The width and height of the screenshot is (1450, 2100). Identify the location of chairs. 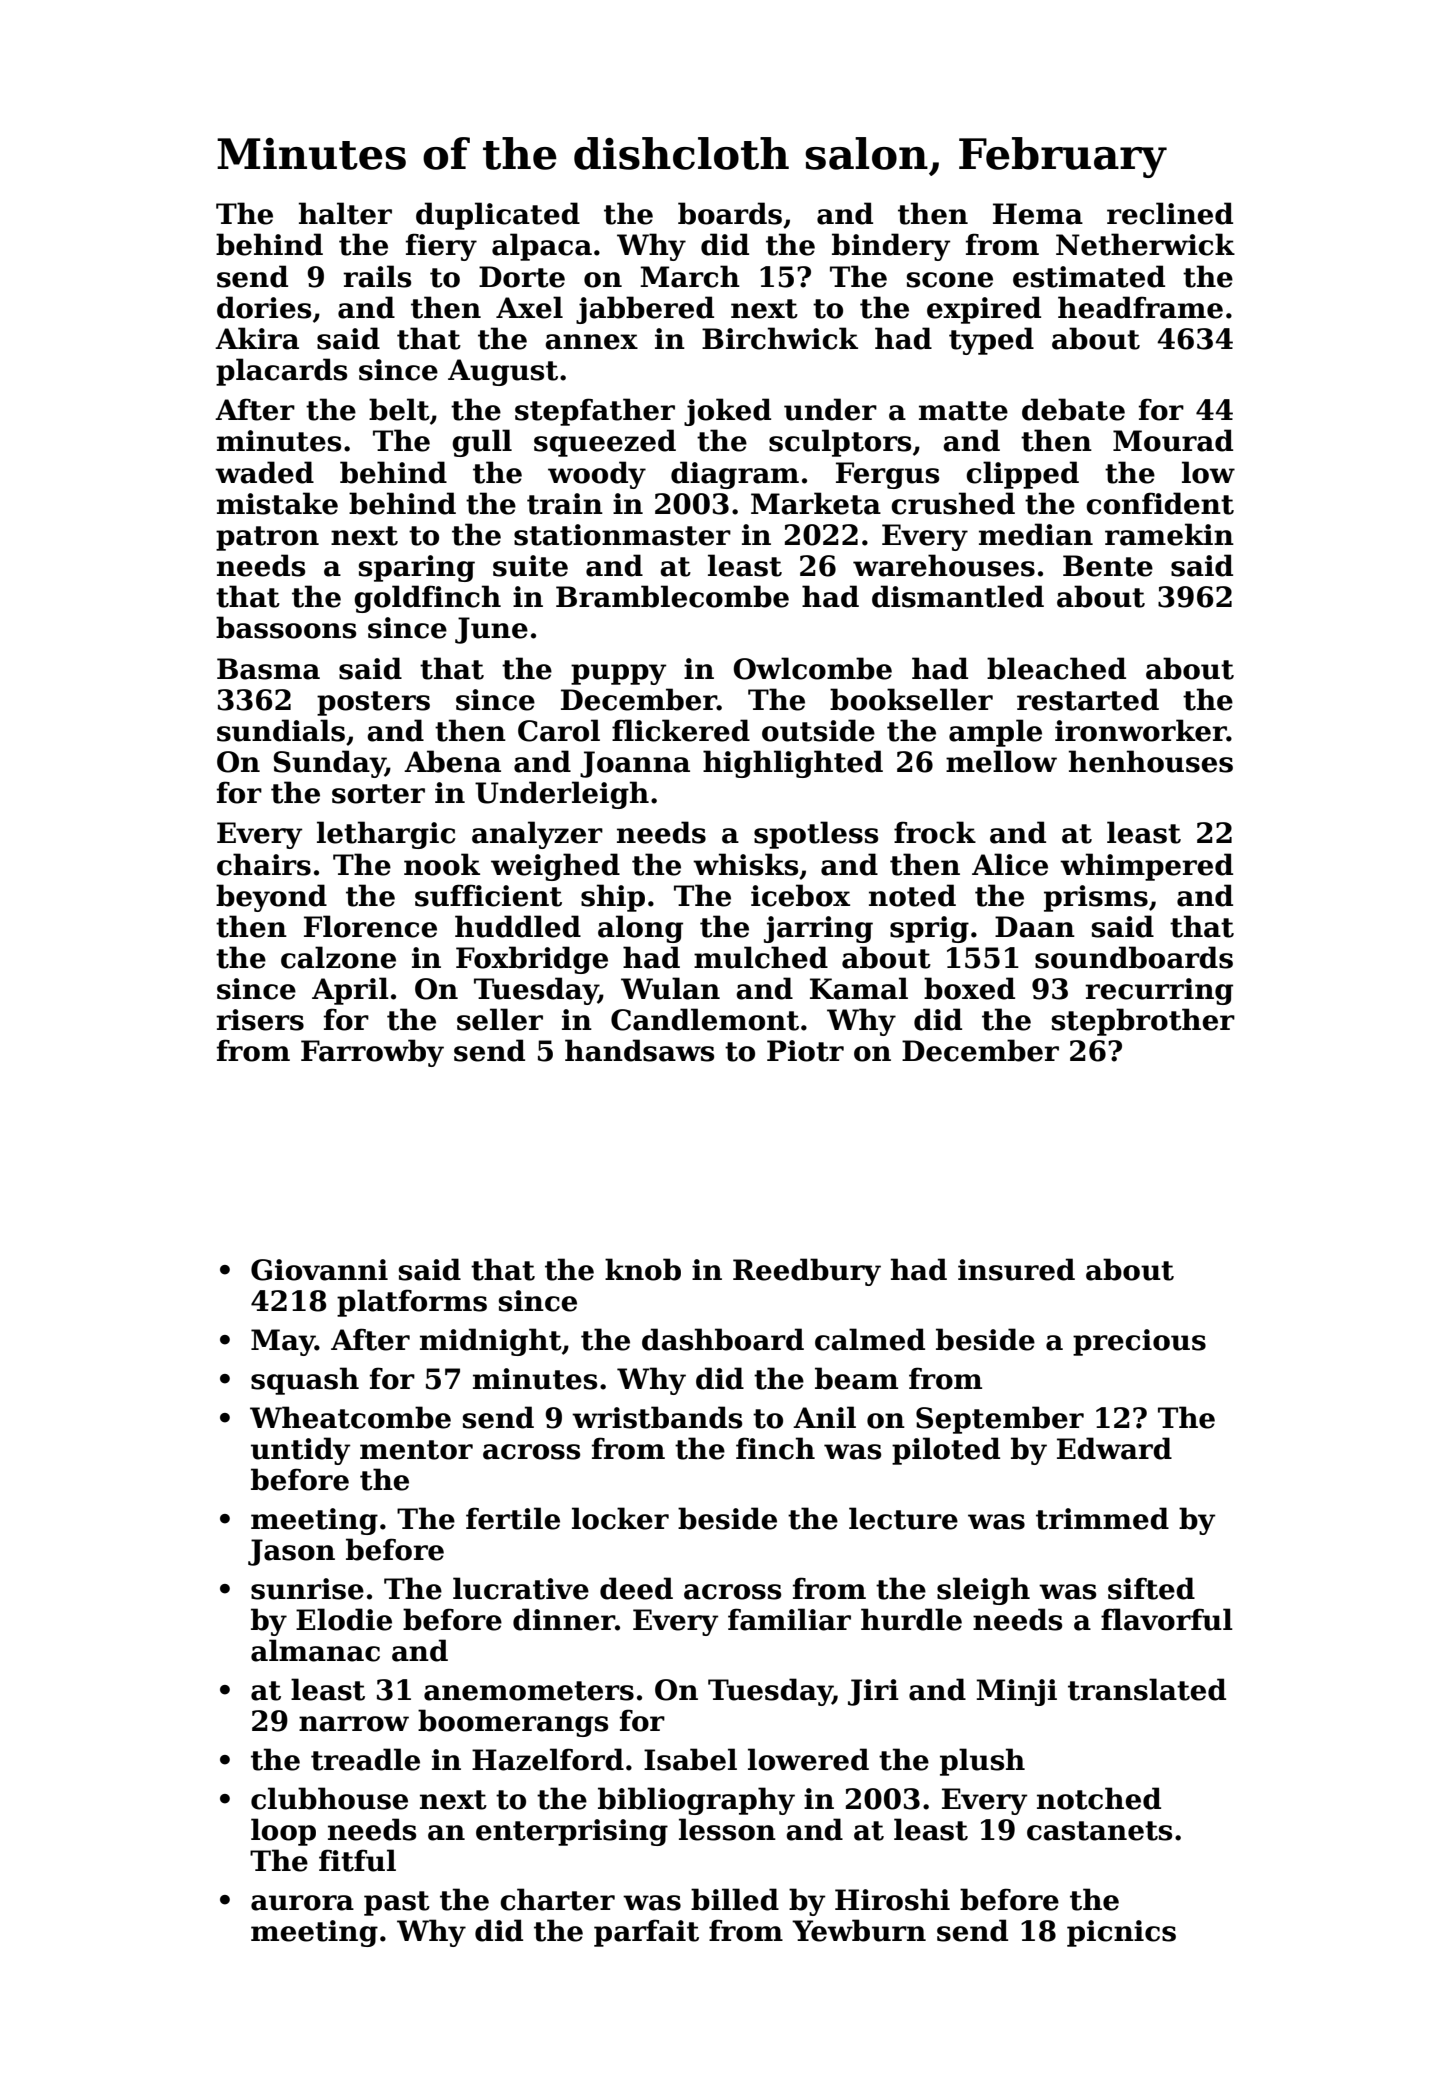
(264, 864).
